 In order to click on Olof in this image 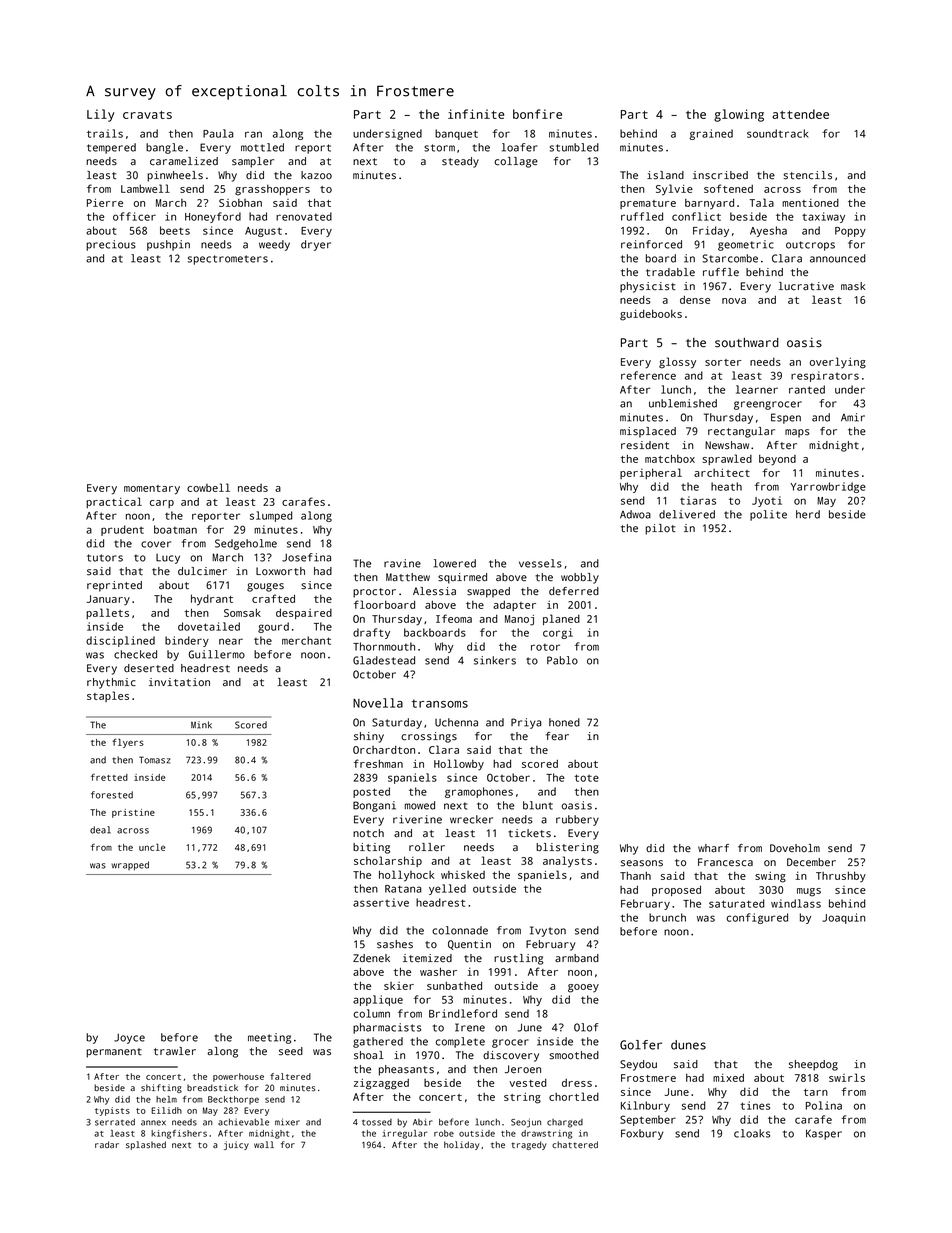, I will do `click(586, 1027)`.
